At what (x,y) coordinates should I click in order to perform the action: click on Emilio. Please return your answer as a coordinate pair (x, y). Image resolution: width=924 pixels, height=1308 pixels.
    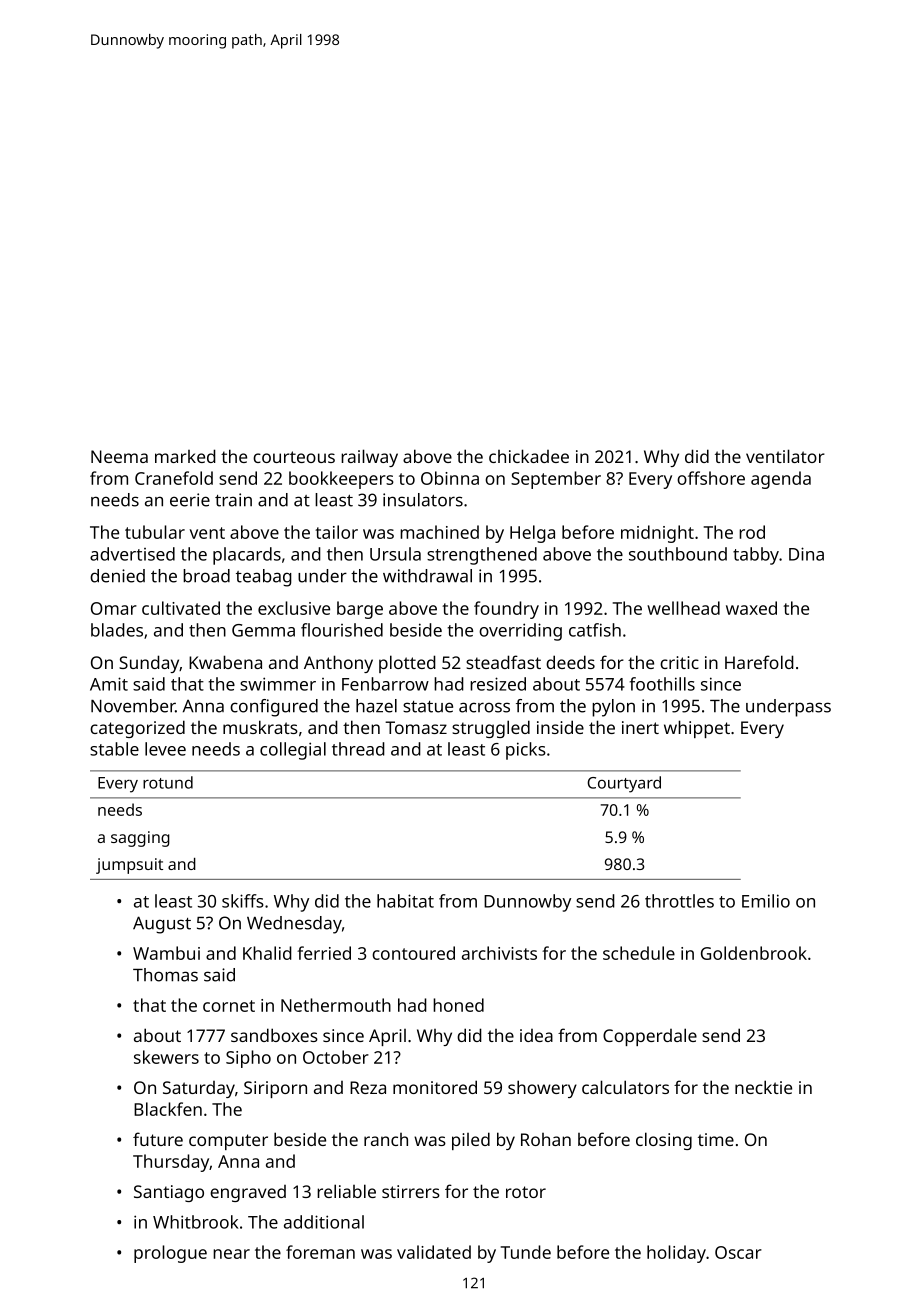
    Looking at the image, I should click on (766, 901).
